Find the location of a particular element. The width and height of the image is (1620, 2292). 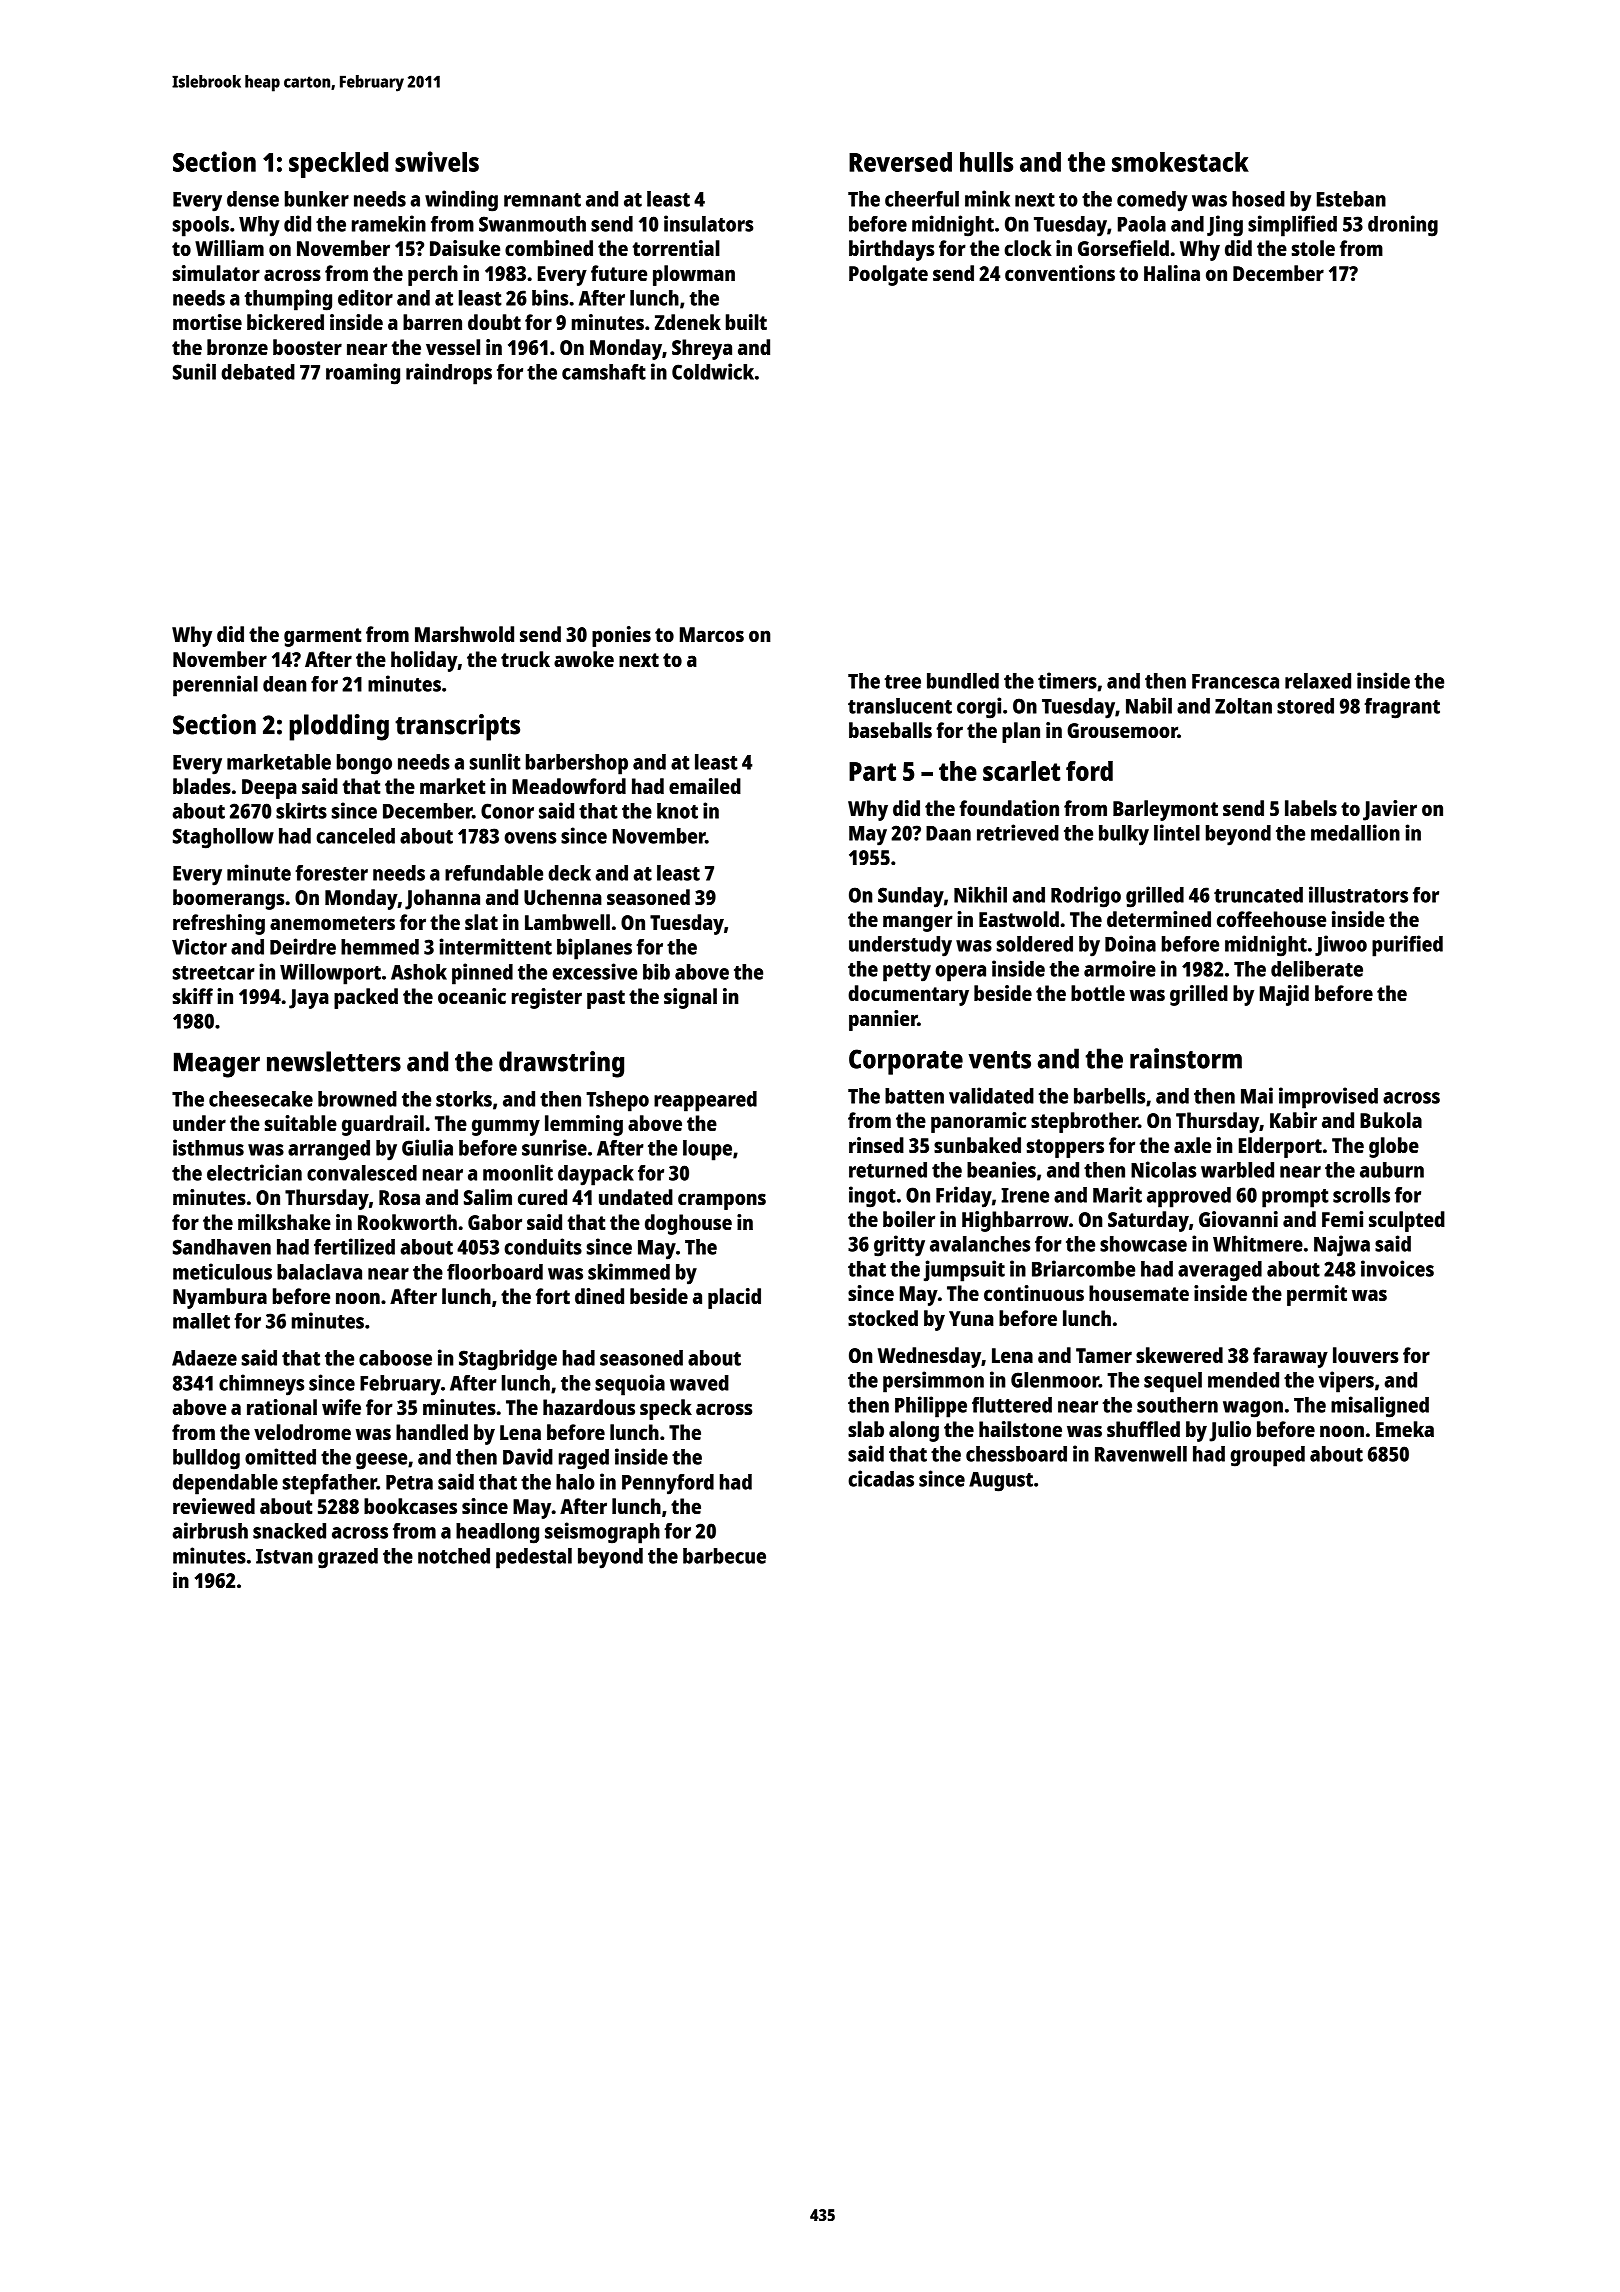

airbrush is located at coordinates (210, 1530).
